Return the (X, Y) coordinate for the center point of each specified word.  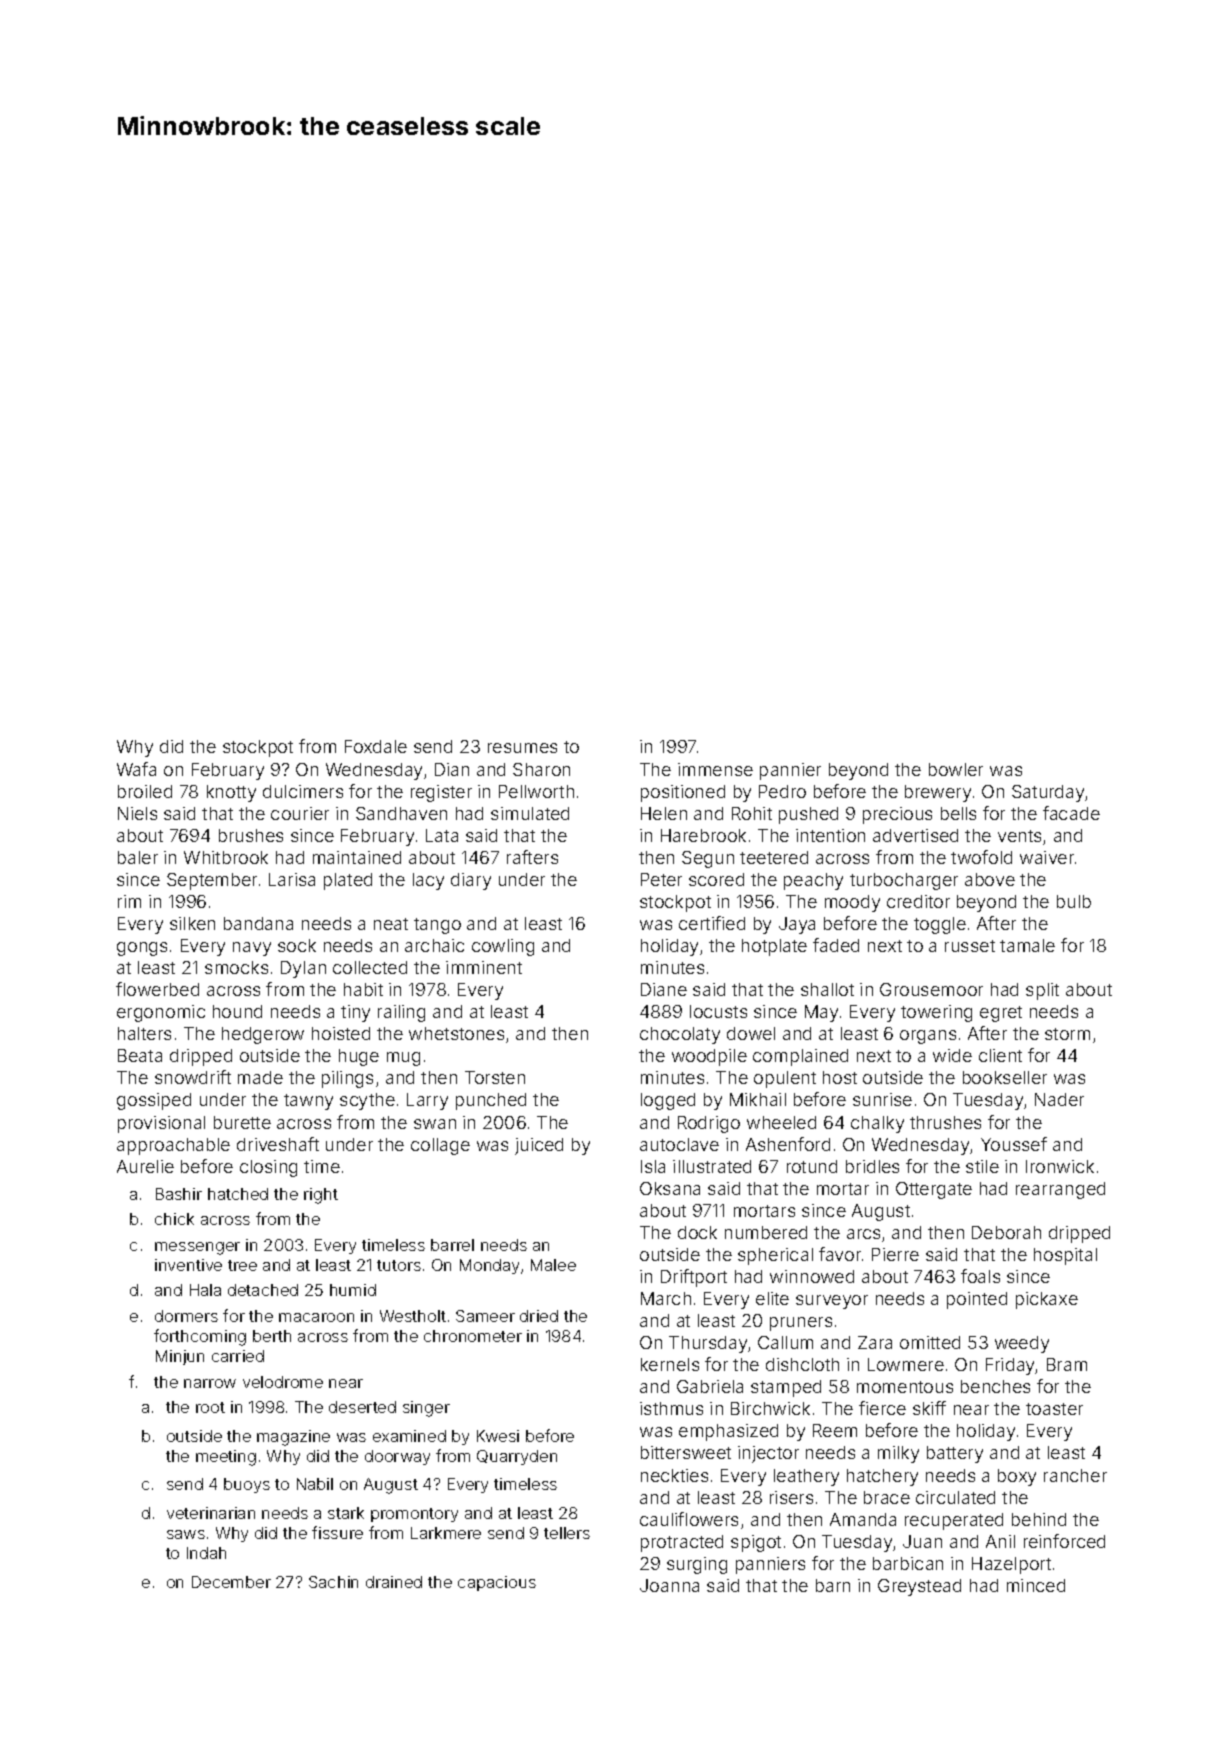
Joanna (669, 1585)
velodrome (283, 1382)
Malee (553, 1265)
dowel (751, 1033)
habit (363, 989)
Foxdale (376, 746)
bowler (956, 769)
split (1042, 991)
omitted (930, 1342)
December (231, 1582)
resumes (522, 748)
